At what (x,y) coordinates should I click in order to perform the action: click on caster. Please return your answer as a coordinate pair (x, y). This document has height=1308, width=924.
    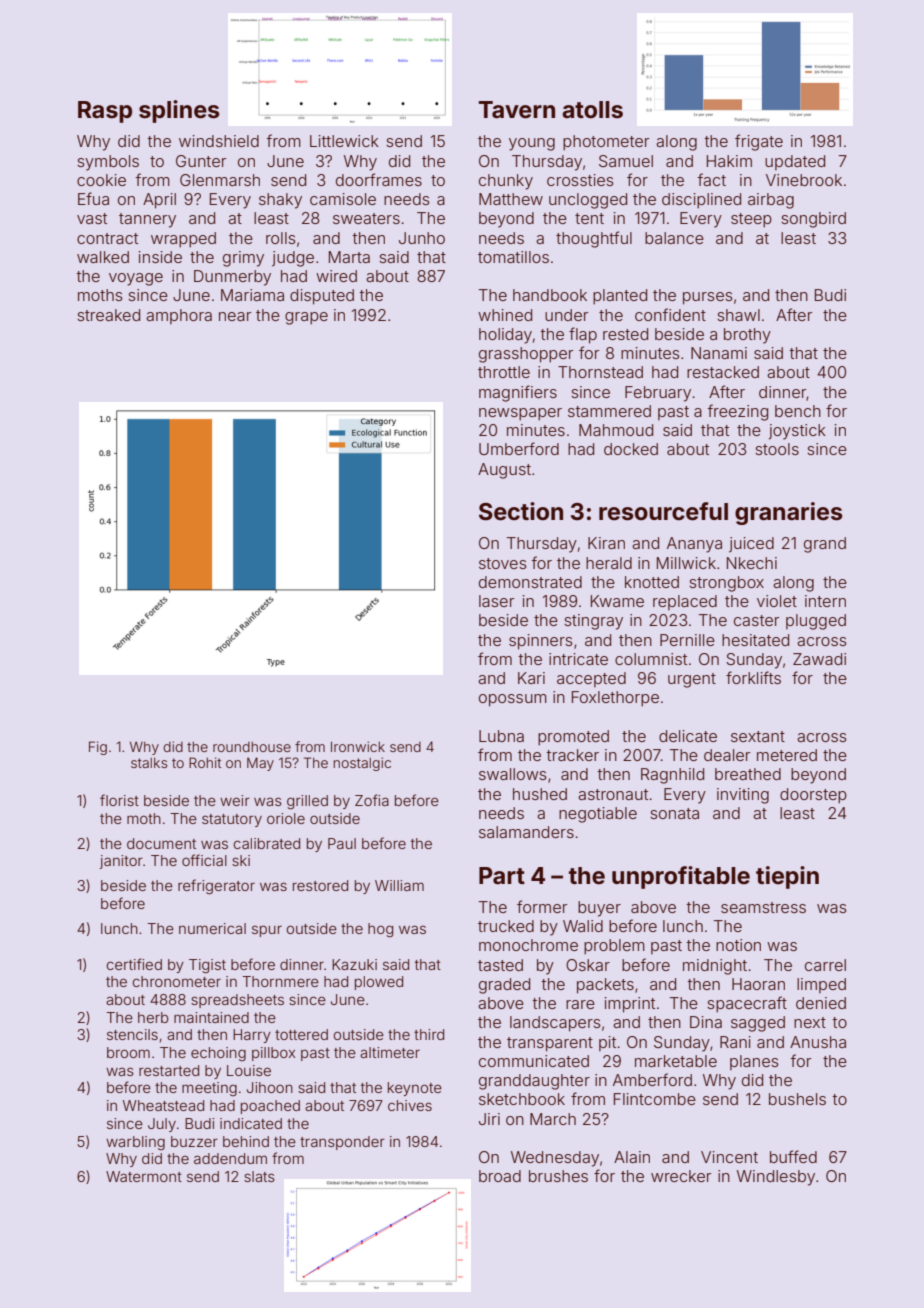
    Looking at the image, I should click on (756, 620).
